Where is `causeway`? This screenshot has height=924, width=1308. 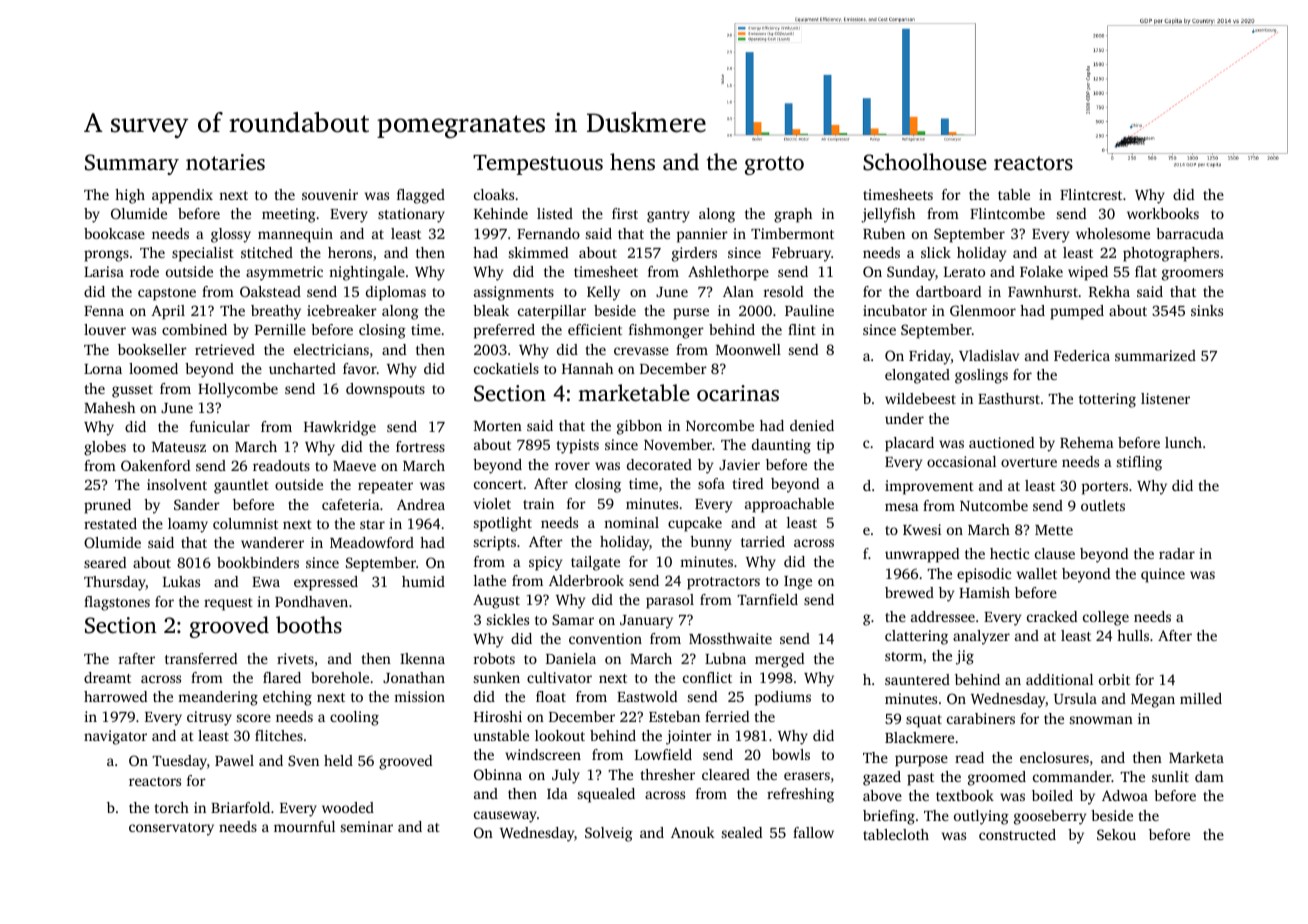 causeway is located at coordinates (505, 817).
